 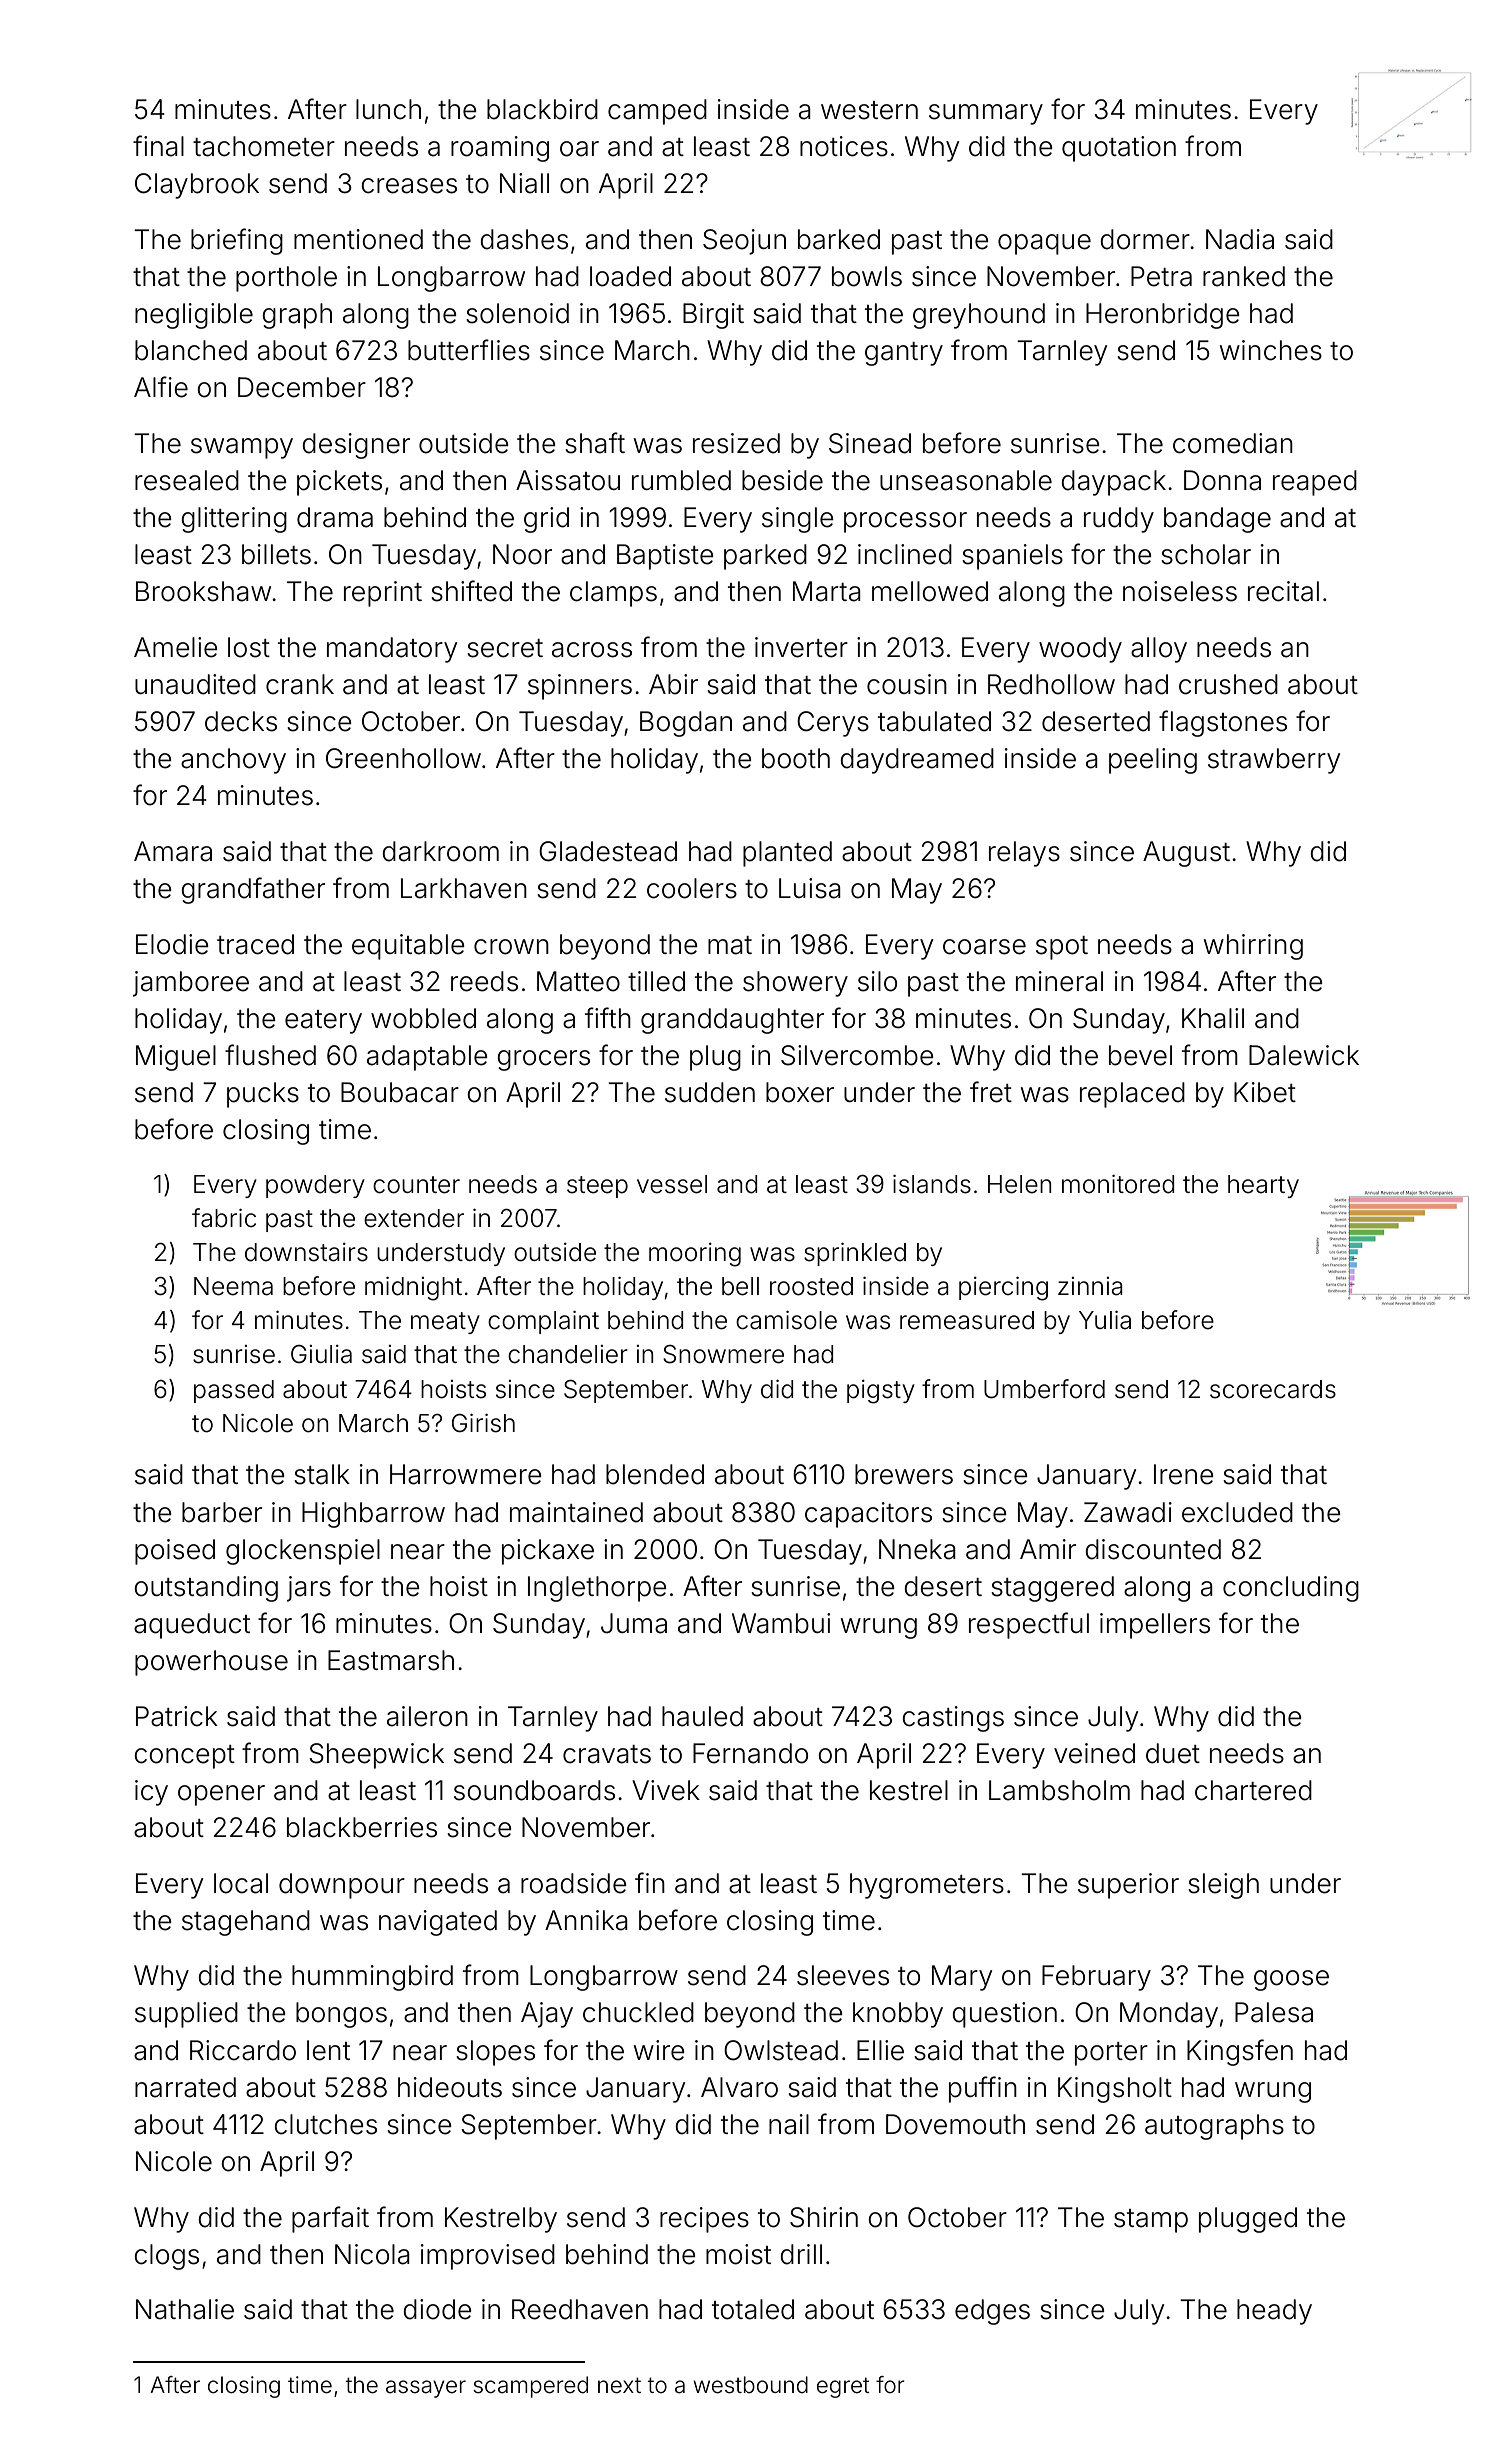 I want to click on stamp, so click(x=1151, y=2221).
